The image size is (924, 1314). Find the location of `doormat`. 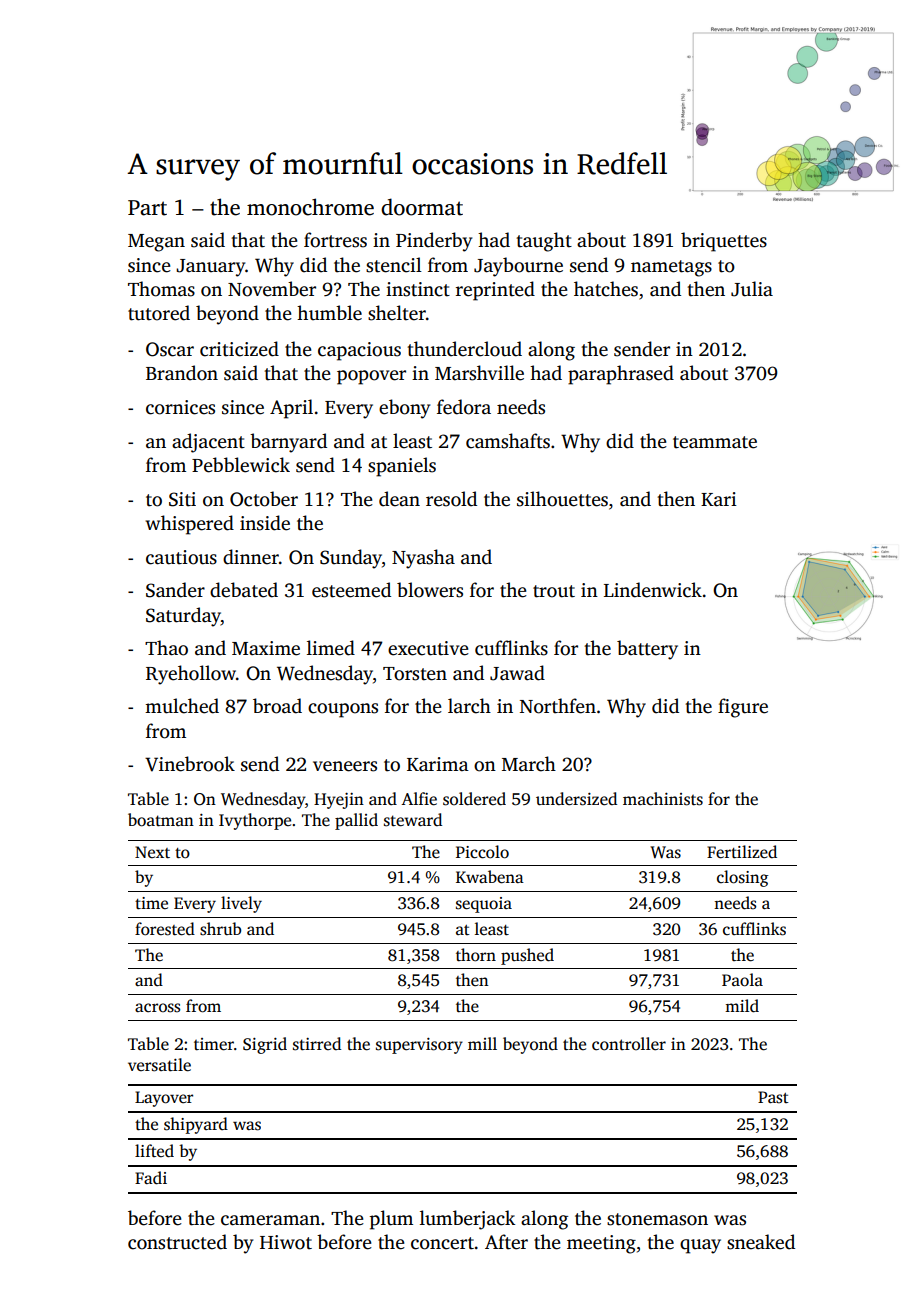

doormat is located at coordinates (422, 207).
